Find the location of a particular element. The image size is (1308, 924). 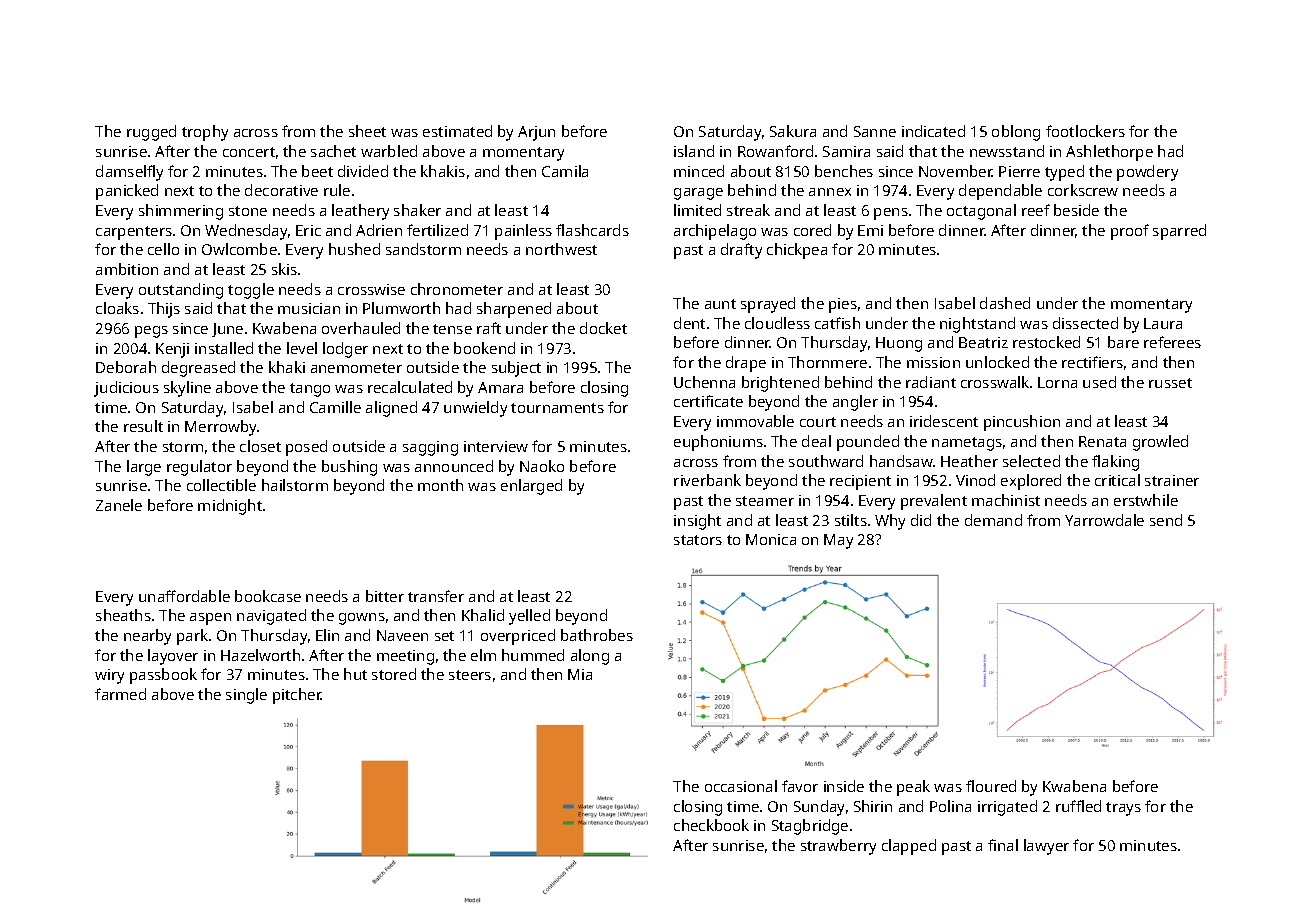

corkscrew is located at coordinates (1083, 190).
